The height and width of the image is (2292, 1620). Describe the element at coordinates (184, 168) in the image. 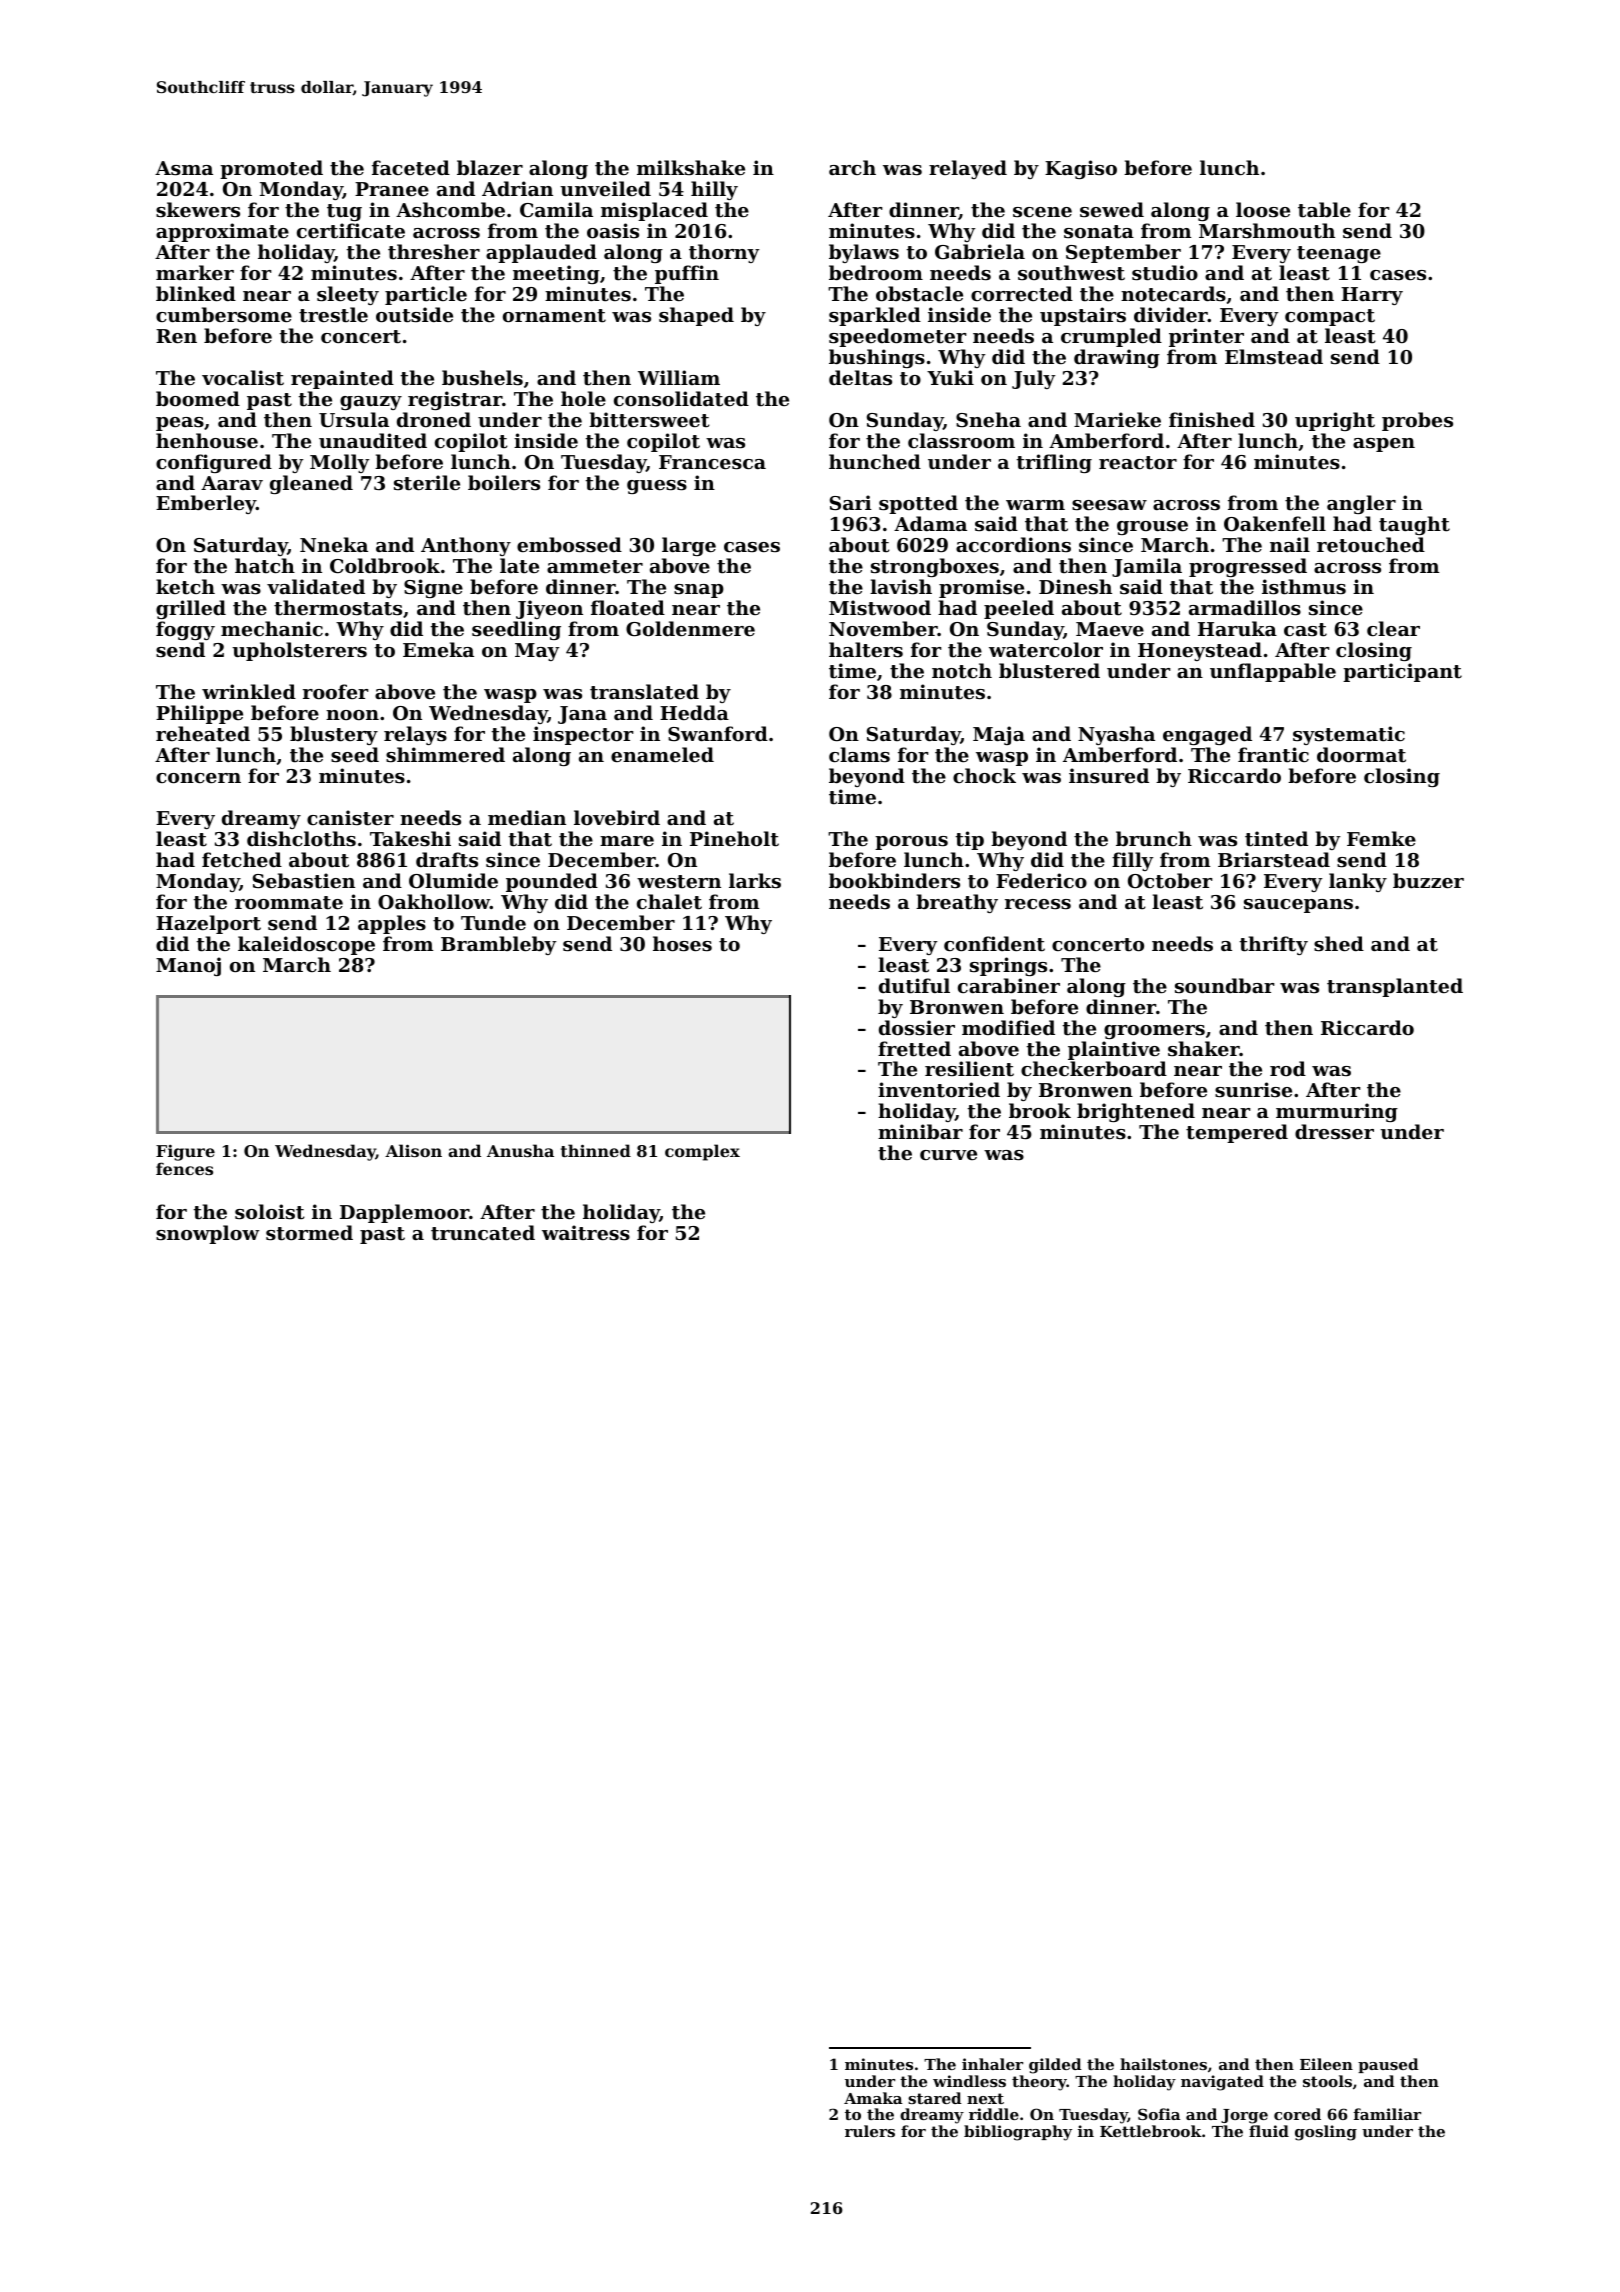

I see `Asma` at that location.
